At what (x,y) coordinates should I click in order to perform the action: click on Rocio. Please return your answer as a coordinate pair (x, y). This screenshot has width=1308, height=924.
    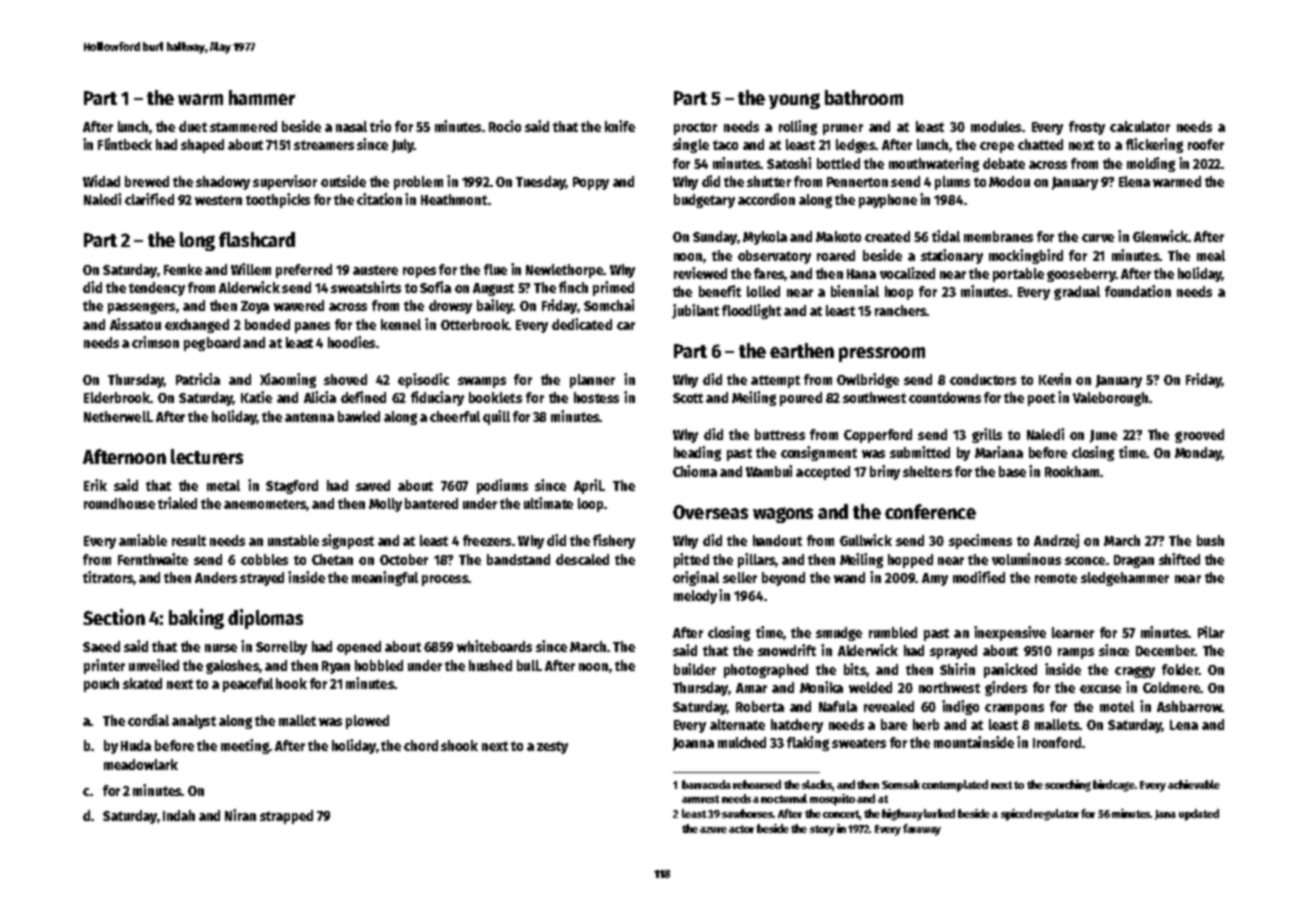
    Looking at the image, I should click on (505, 126).
